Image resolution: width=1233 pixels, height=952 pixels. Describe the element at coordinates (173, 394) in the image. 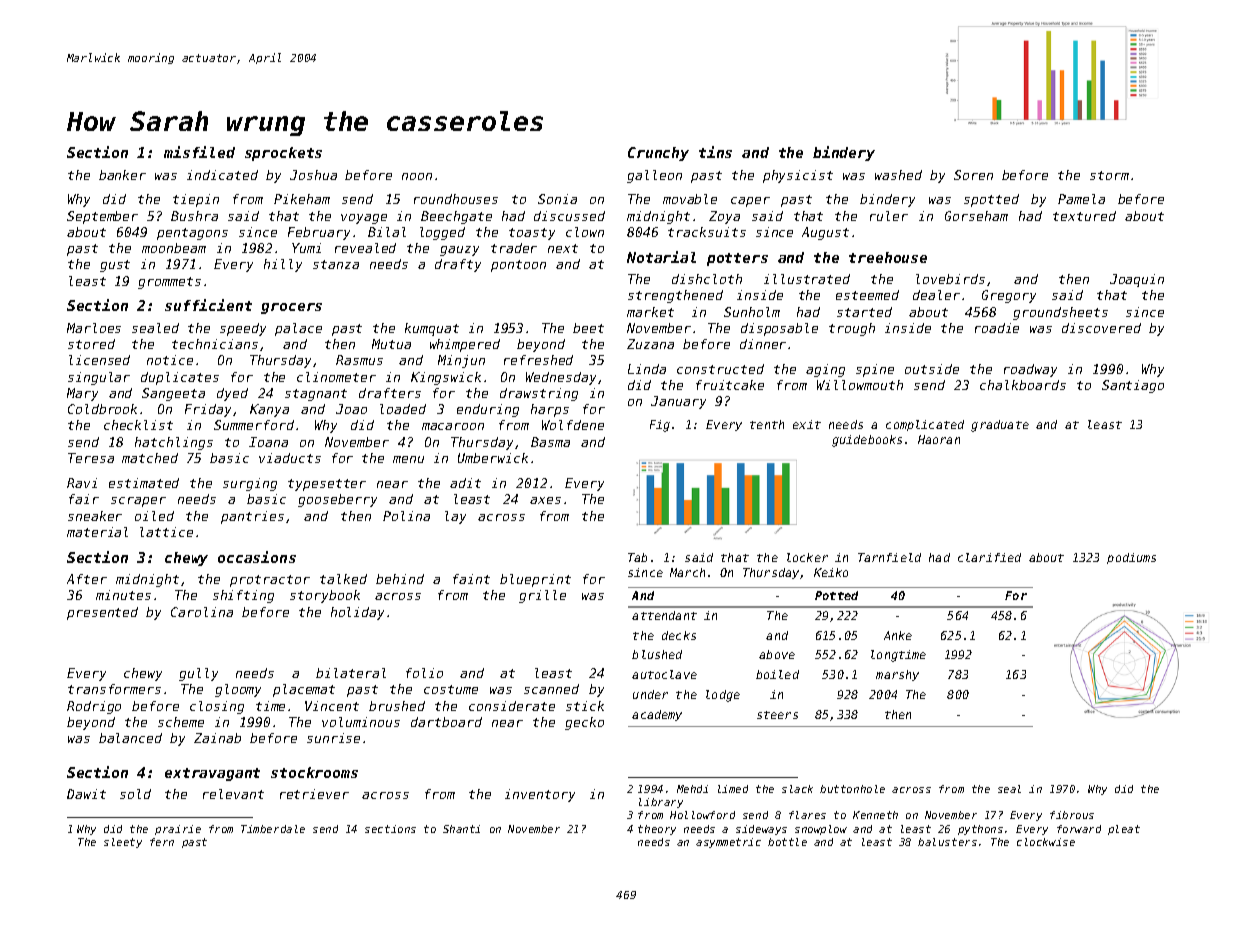

I see `Sangeeta` at that location.
